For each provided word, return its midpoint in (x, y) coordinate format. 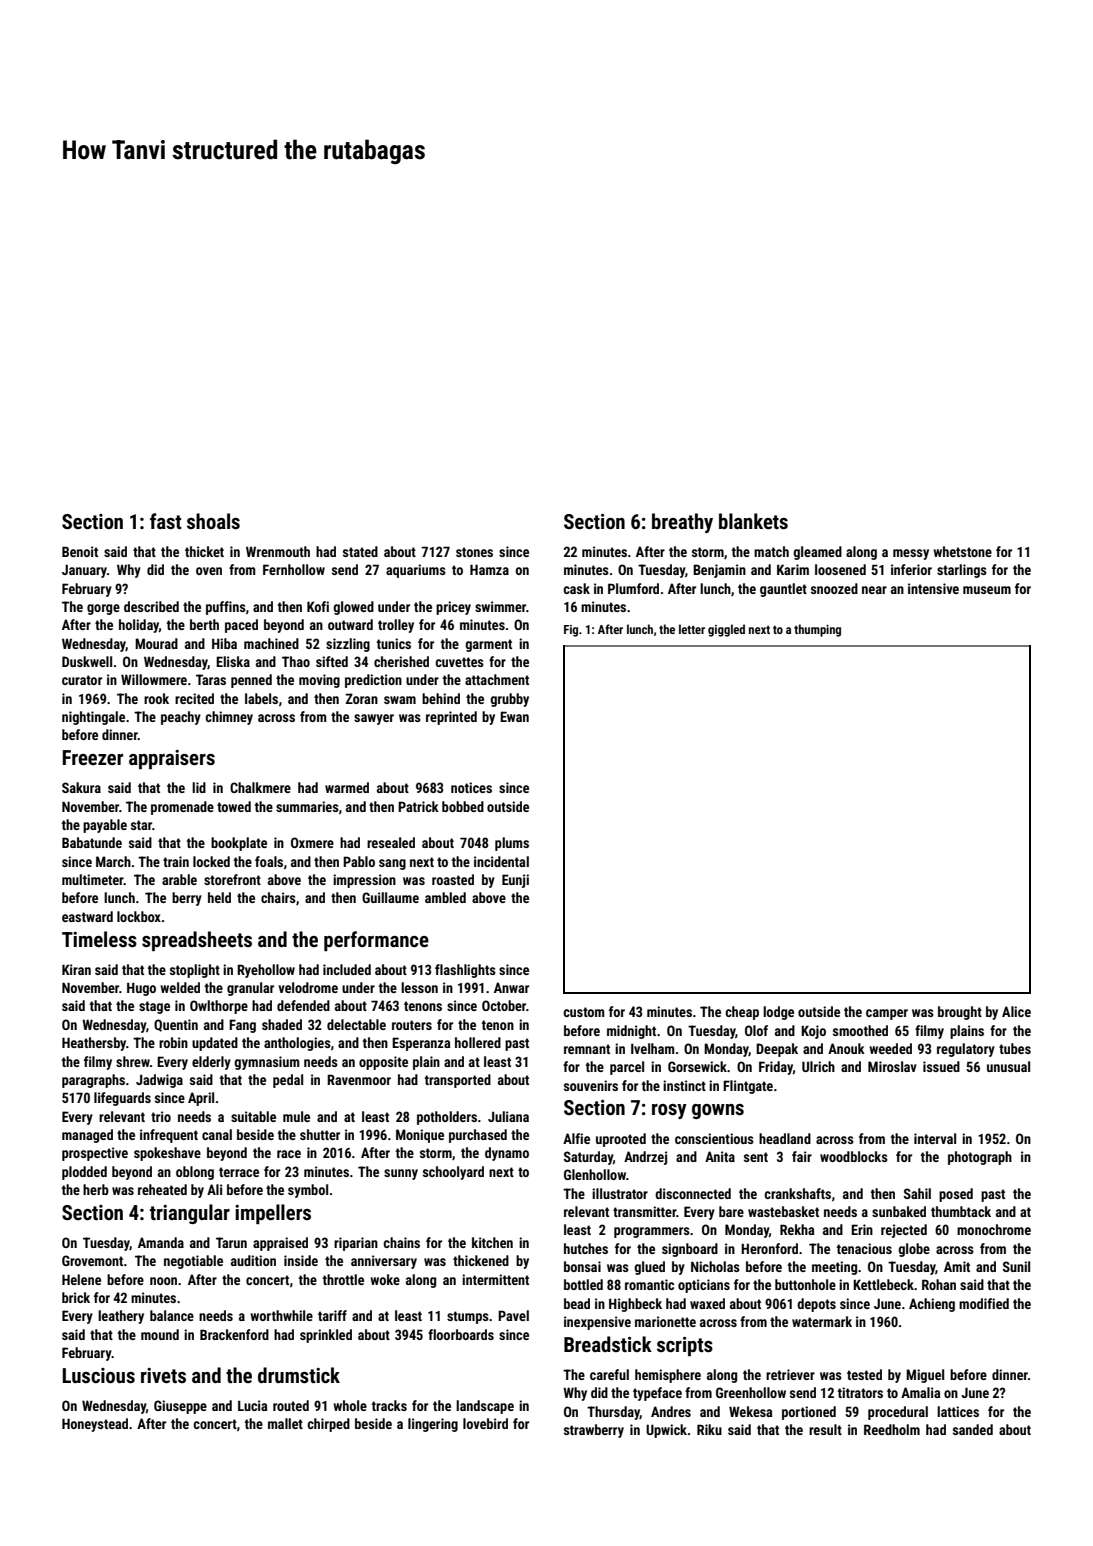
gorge (103, 609)
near (874, 590)
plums (512, 844)
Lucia (253, 1405)
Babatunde (92, 842)
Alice (1016, 1011)
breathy (682, 523)
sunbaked (899, 1211)
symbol (308, 1191)
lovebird (485, 1423)
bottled (583, 1284)
